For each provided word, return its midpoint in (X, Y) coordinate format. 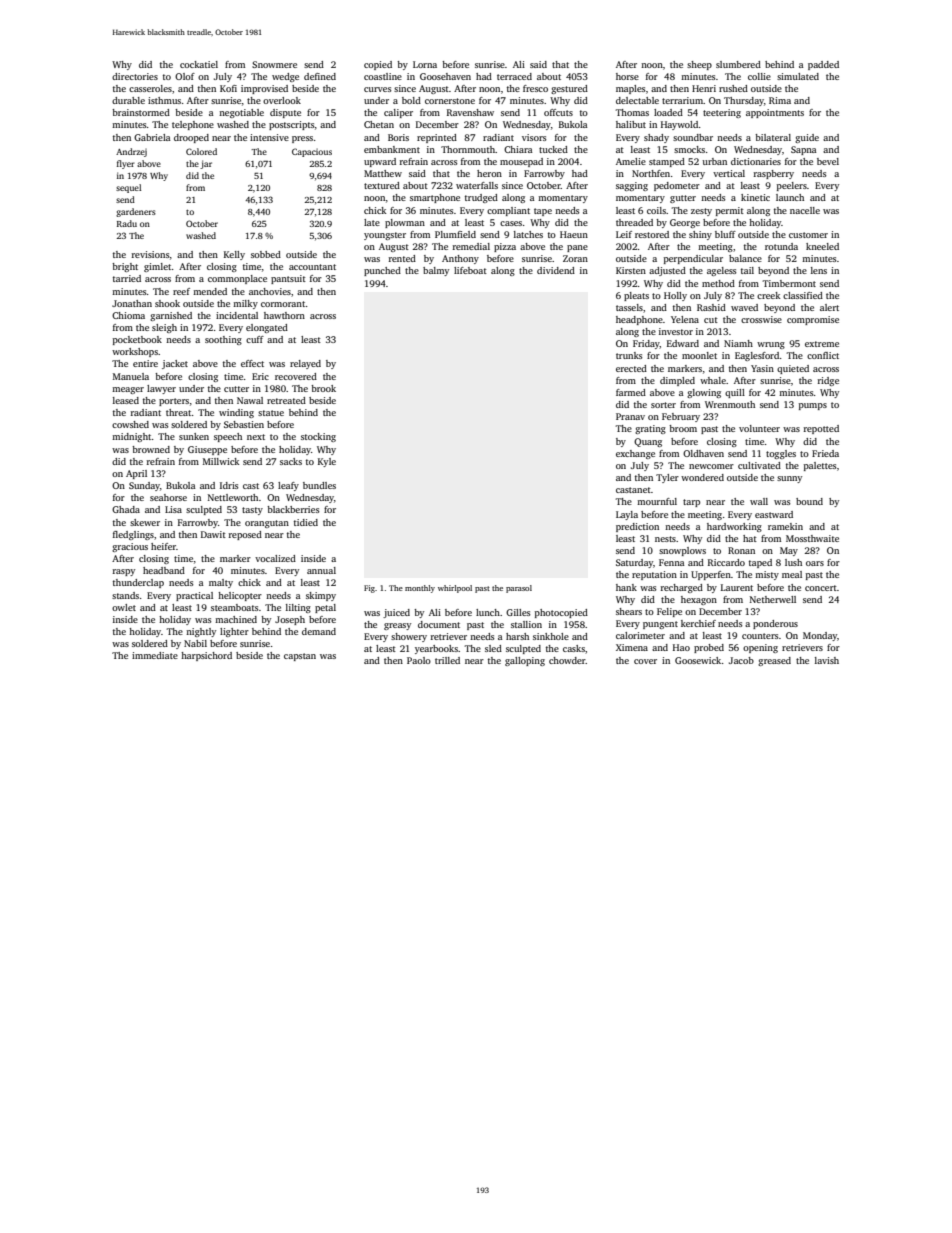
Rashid (711, 307)
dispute (285, 113)
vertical (729, 173)
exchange (635, 454)
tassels (629, 307)
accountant (312, 267)
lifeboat (470, 270)
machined (236, 619)
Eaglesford (757, 356)
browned (151, 449)
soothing (223, 340)
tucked (553, 149)
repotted (821, 429)
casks (574, 648)
